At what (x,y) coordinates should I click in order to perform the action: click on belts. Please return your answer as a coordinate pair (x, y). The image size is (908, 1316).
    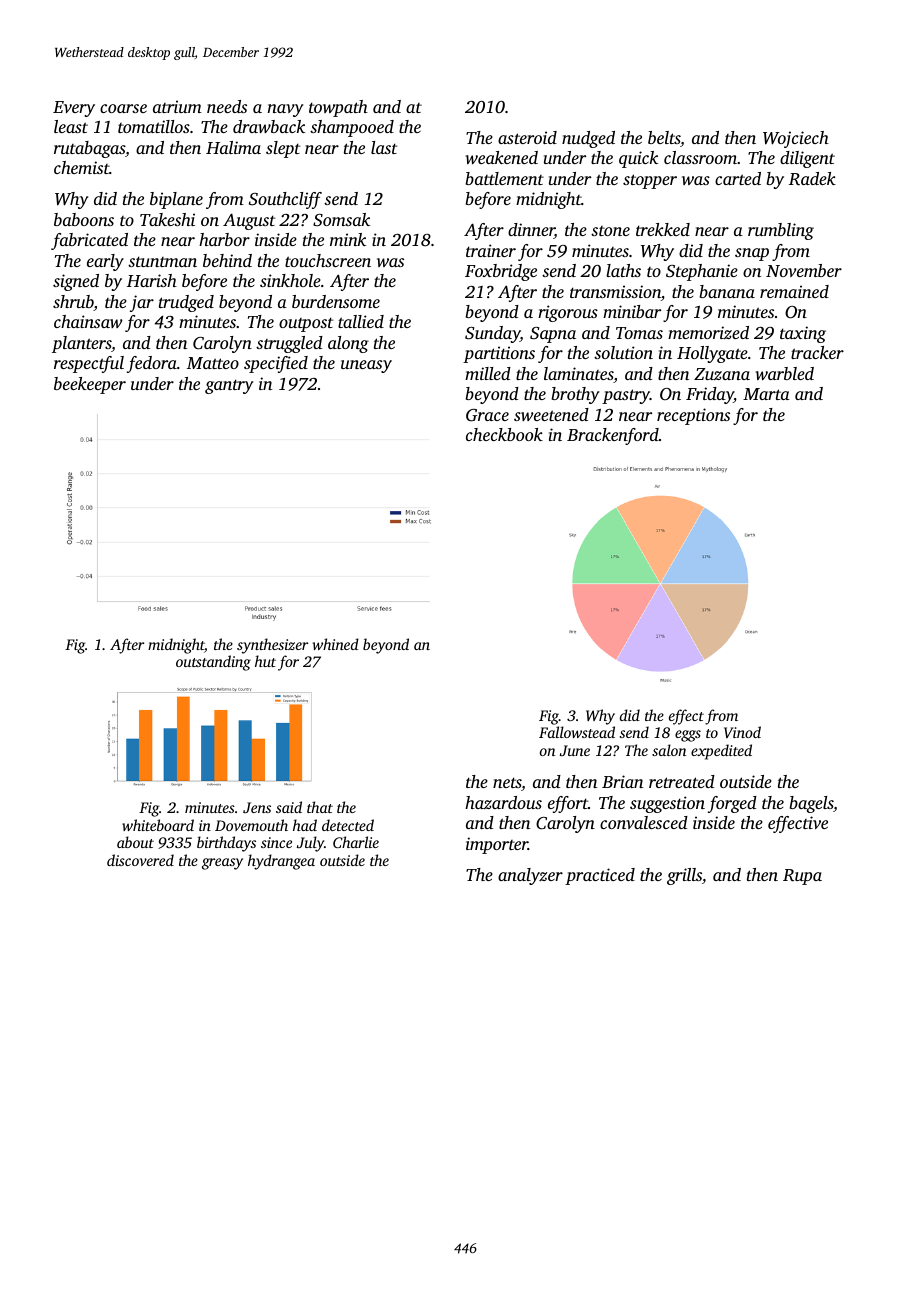
    Looking at the image, I should click on (664, 137).
